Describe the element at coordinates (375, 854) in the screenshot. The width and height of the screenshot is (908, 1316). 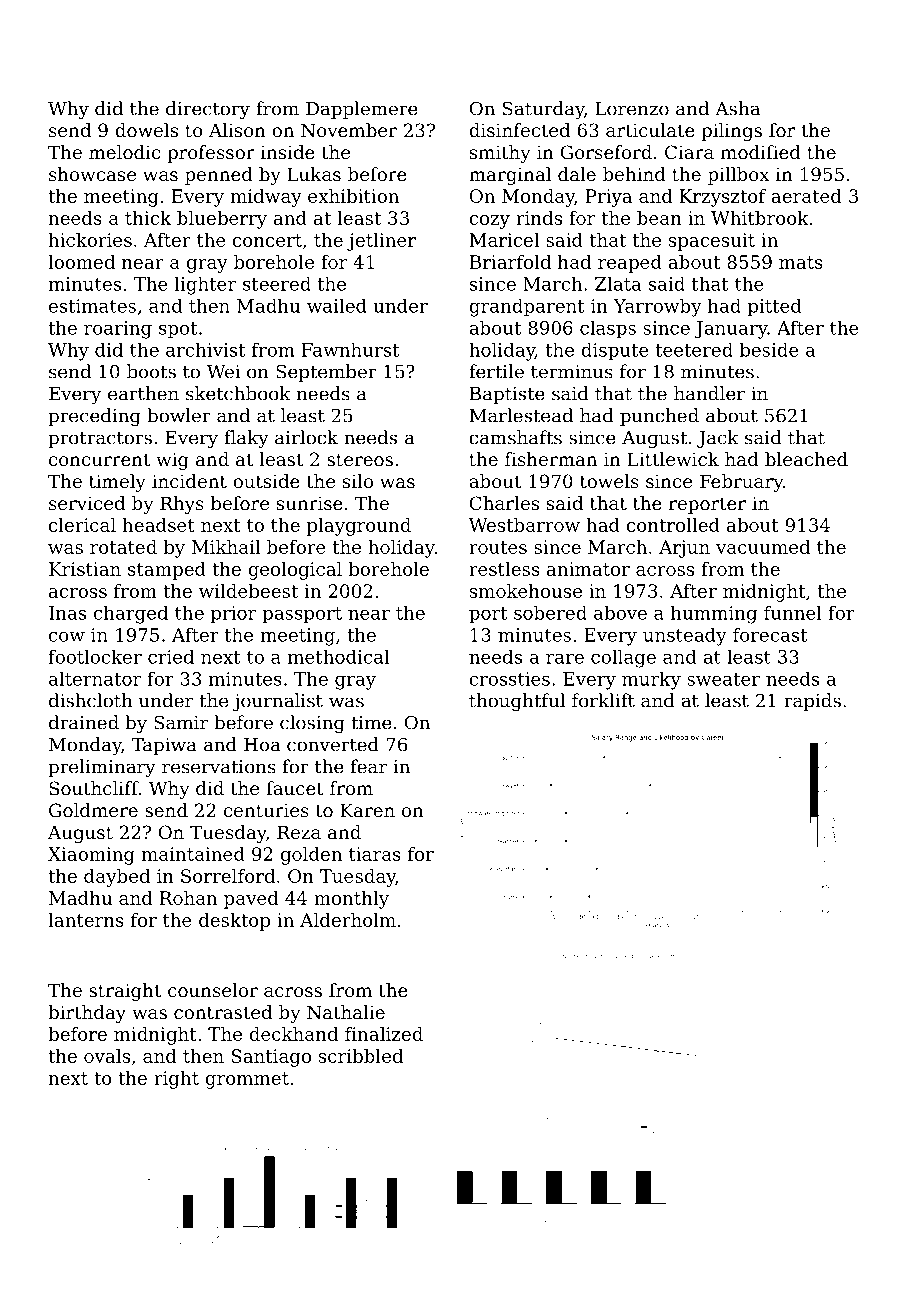
I see `tiaras` at that location.
